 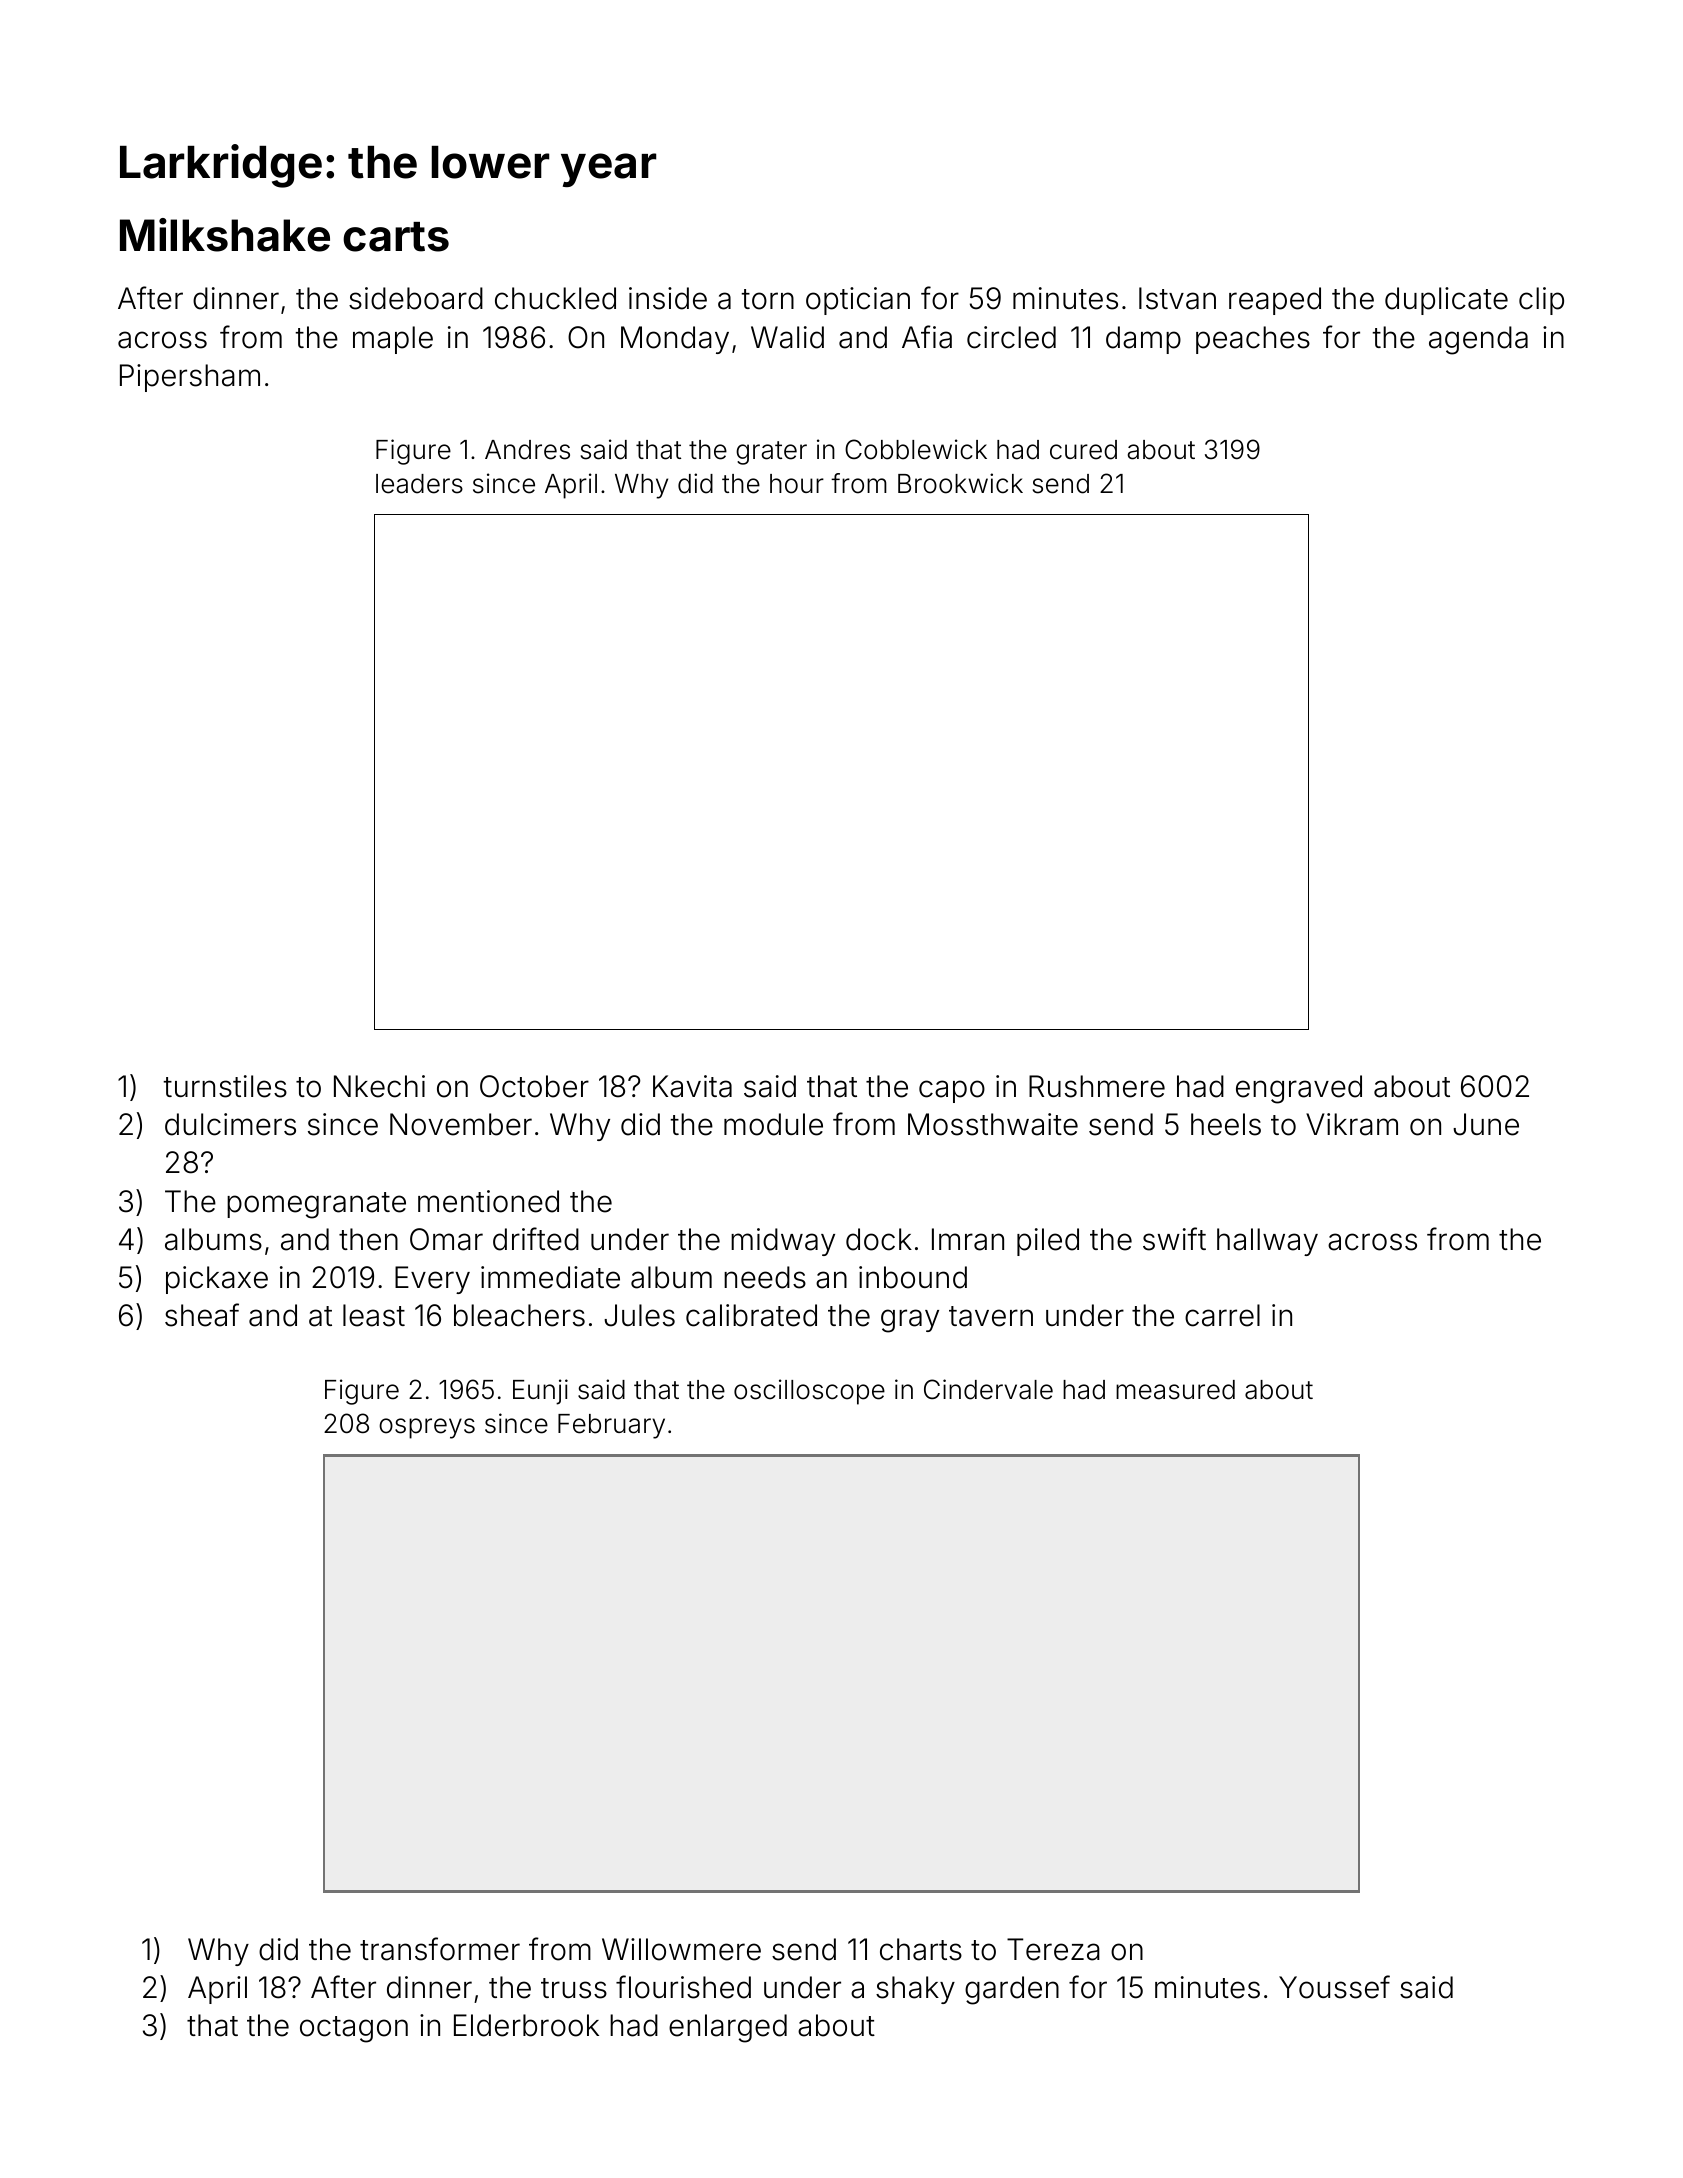 I want to click on cured, so click(x=1083, y=450).
